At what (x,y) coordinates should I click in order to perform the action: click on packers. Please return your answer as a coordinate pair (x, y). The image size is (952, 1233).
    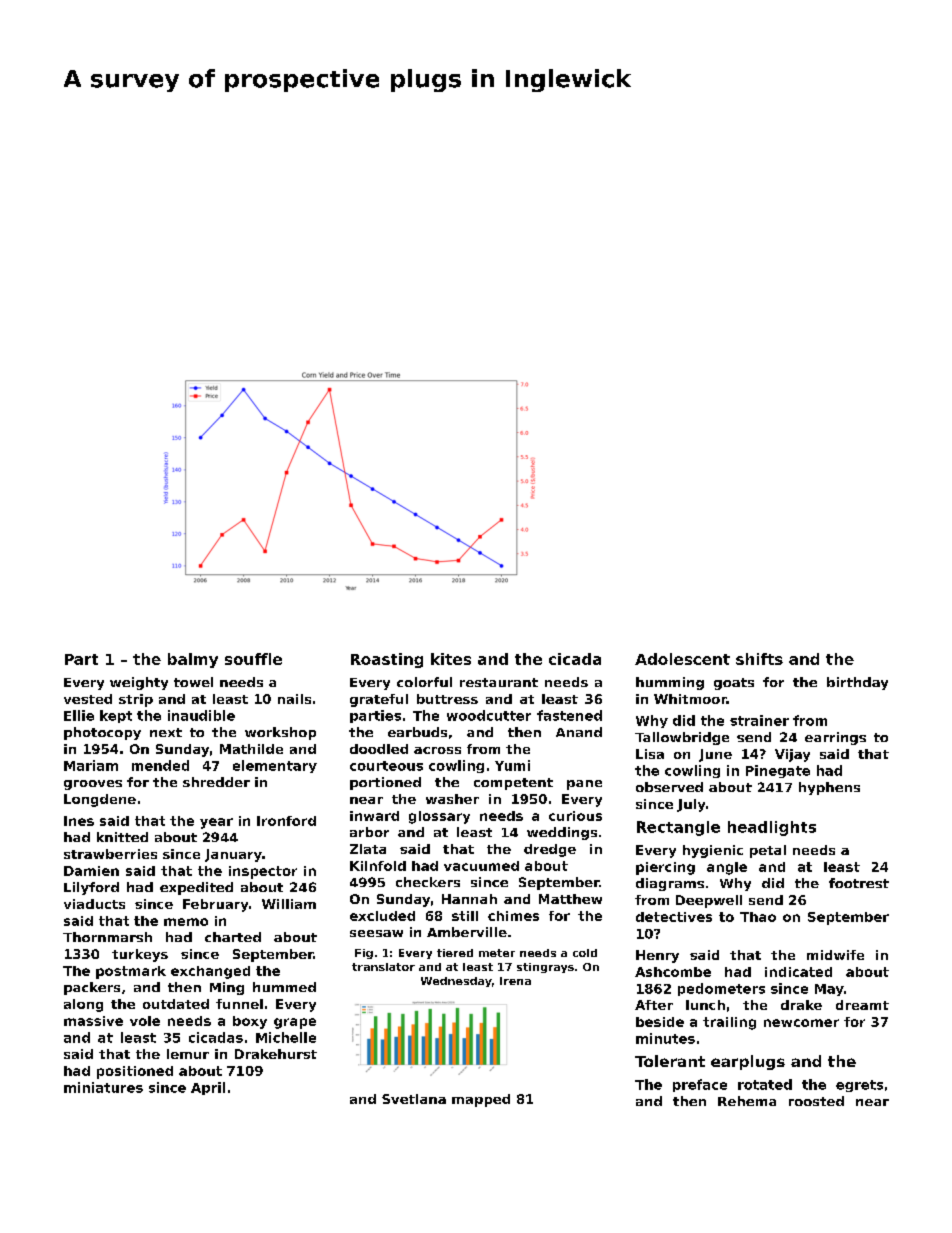
    Looking at the image, I should click on (92, 988).
